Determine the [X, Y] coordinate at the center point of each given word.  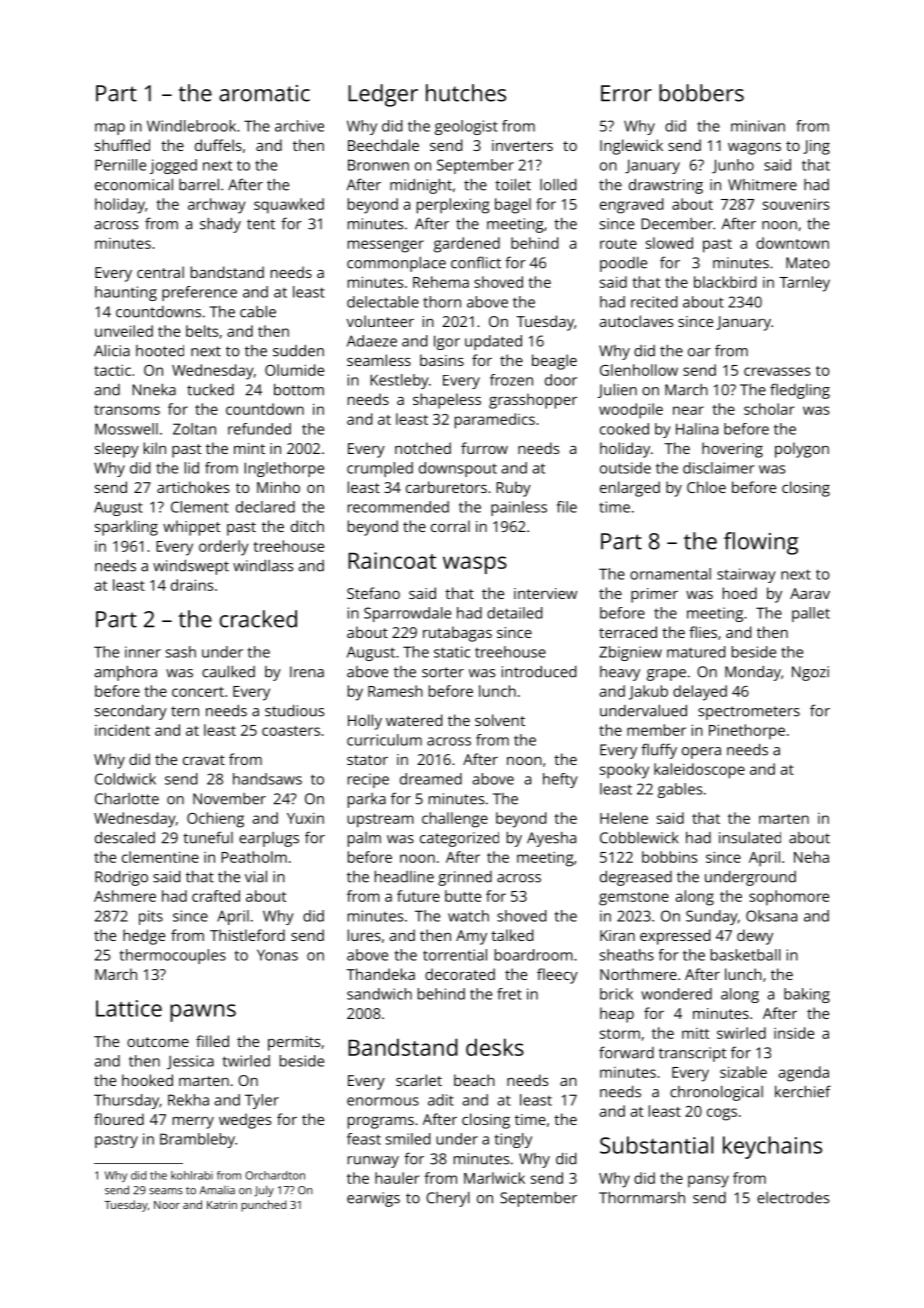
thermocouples [173, 956]
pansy [708, 1181]
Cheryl [448, 1199]
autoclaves [636, 321]
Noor [167, 1205]
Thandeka [380, 974]
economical [134, 184]
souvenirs [796, 204]
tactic [112, 370]
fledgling [800, 391]
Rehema [441, 282]
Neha [811, 857]
